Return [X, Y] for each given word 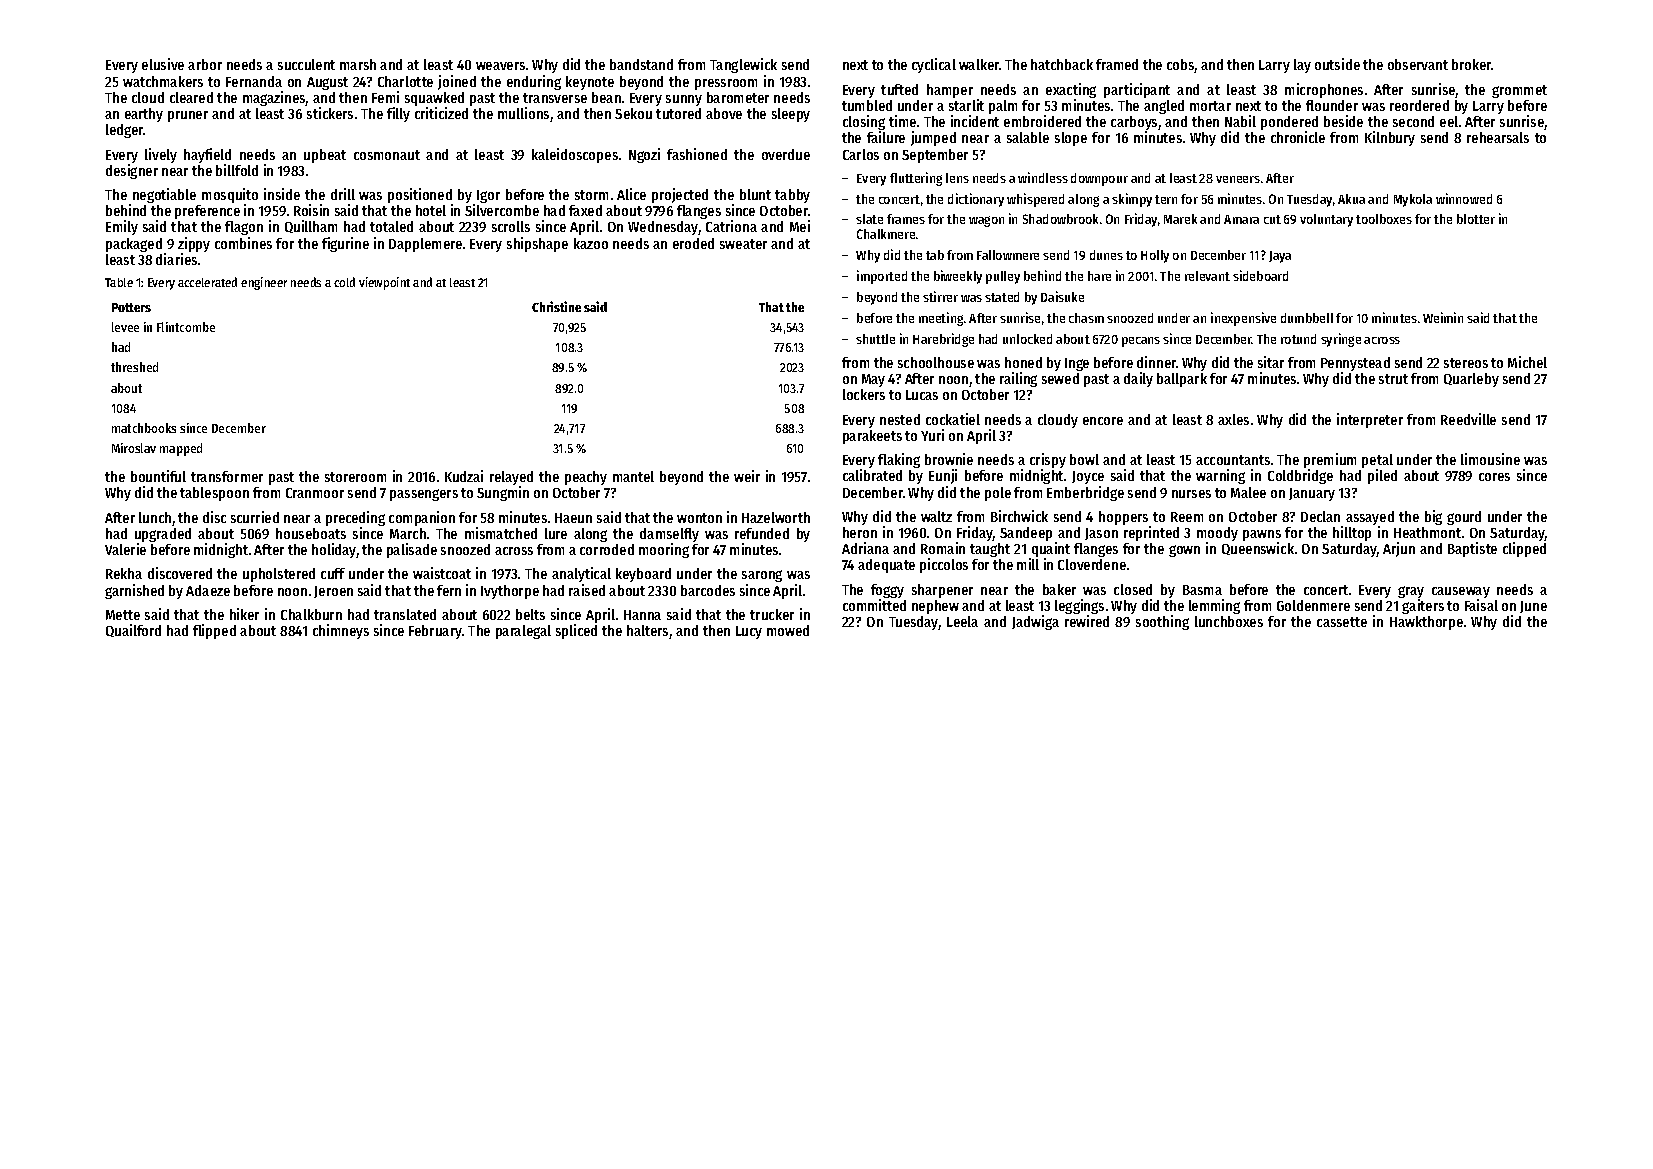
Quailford [133, 630]
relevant [1207, 276]
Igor [488, 196]
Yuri [932, 435]
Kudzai [464, 476]
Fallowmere [1008, 255]
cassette [1342, 622]
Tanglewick [743, 65]
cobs [1181, 66]
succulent [306, 64]
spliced [576, 631]
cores [1494, 477]
